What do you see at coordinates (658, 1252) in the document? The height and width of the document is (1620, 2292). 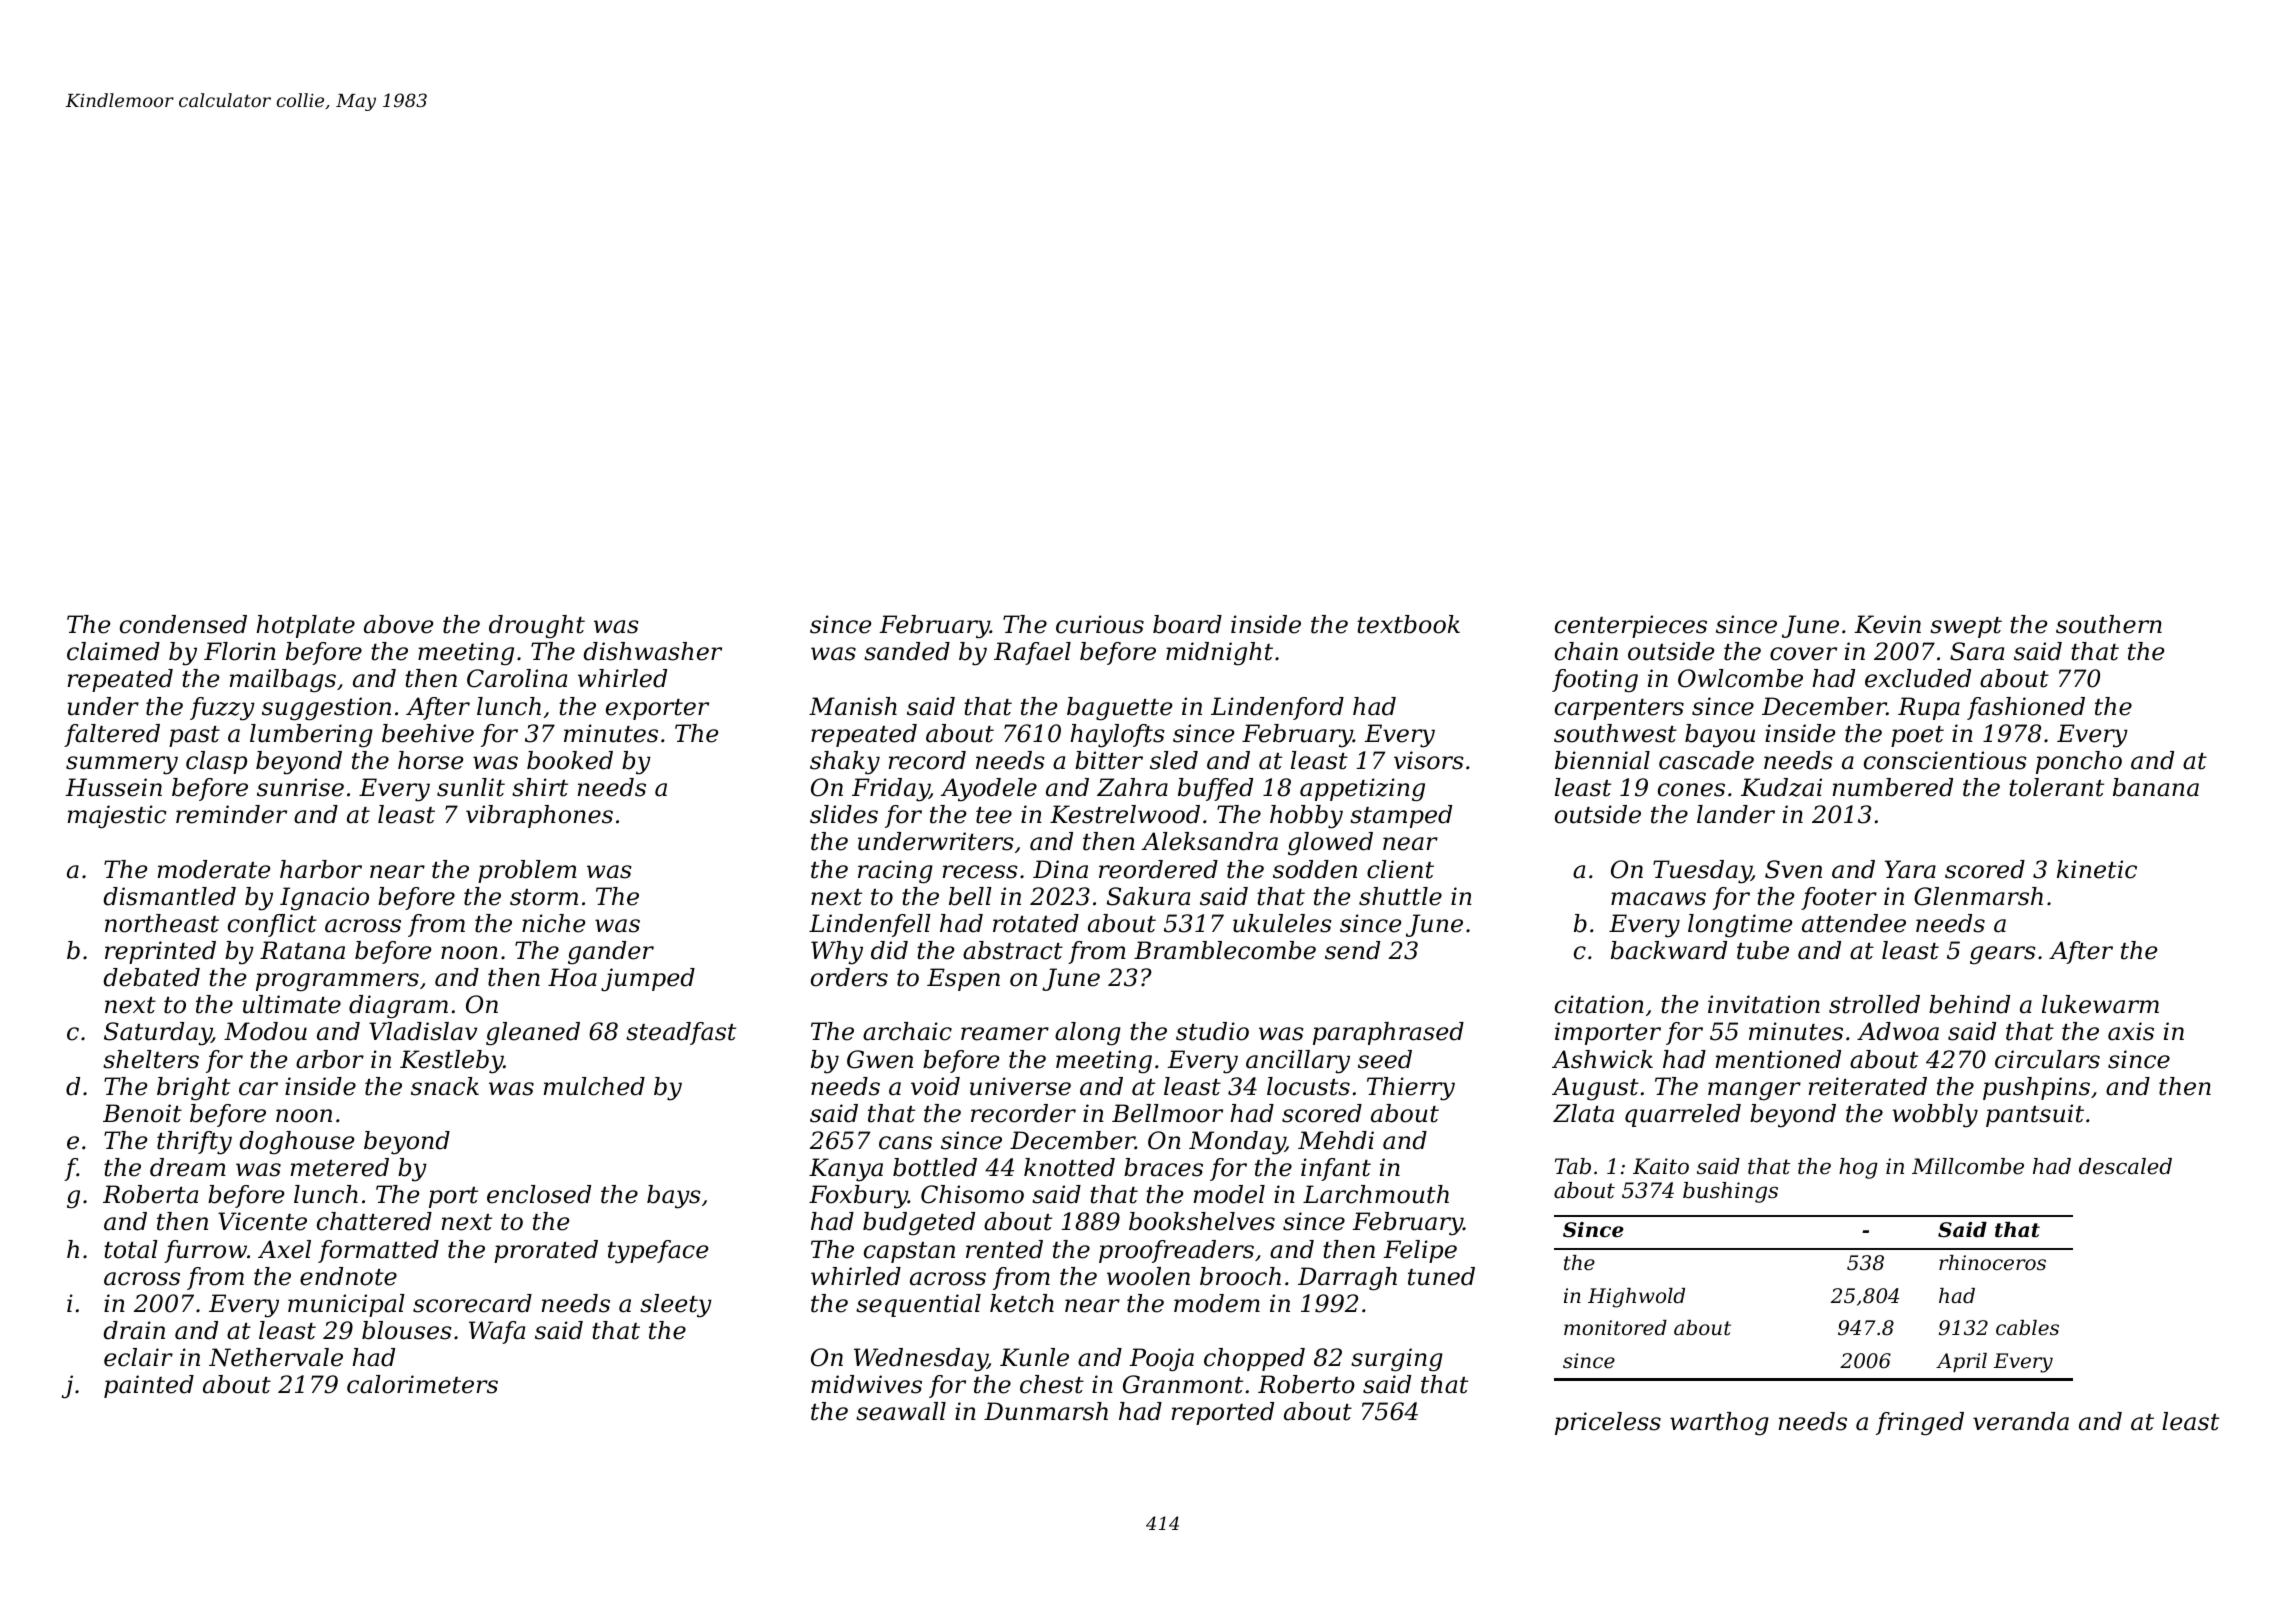 I see `typeface` at bounding box center [658, 1252].
